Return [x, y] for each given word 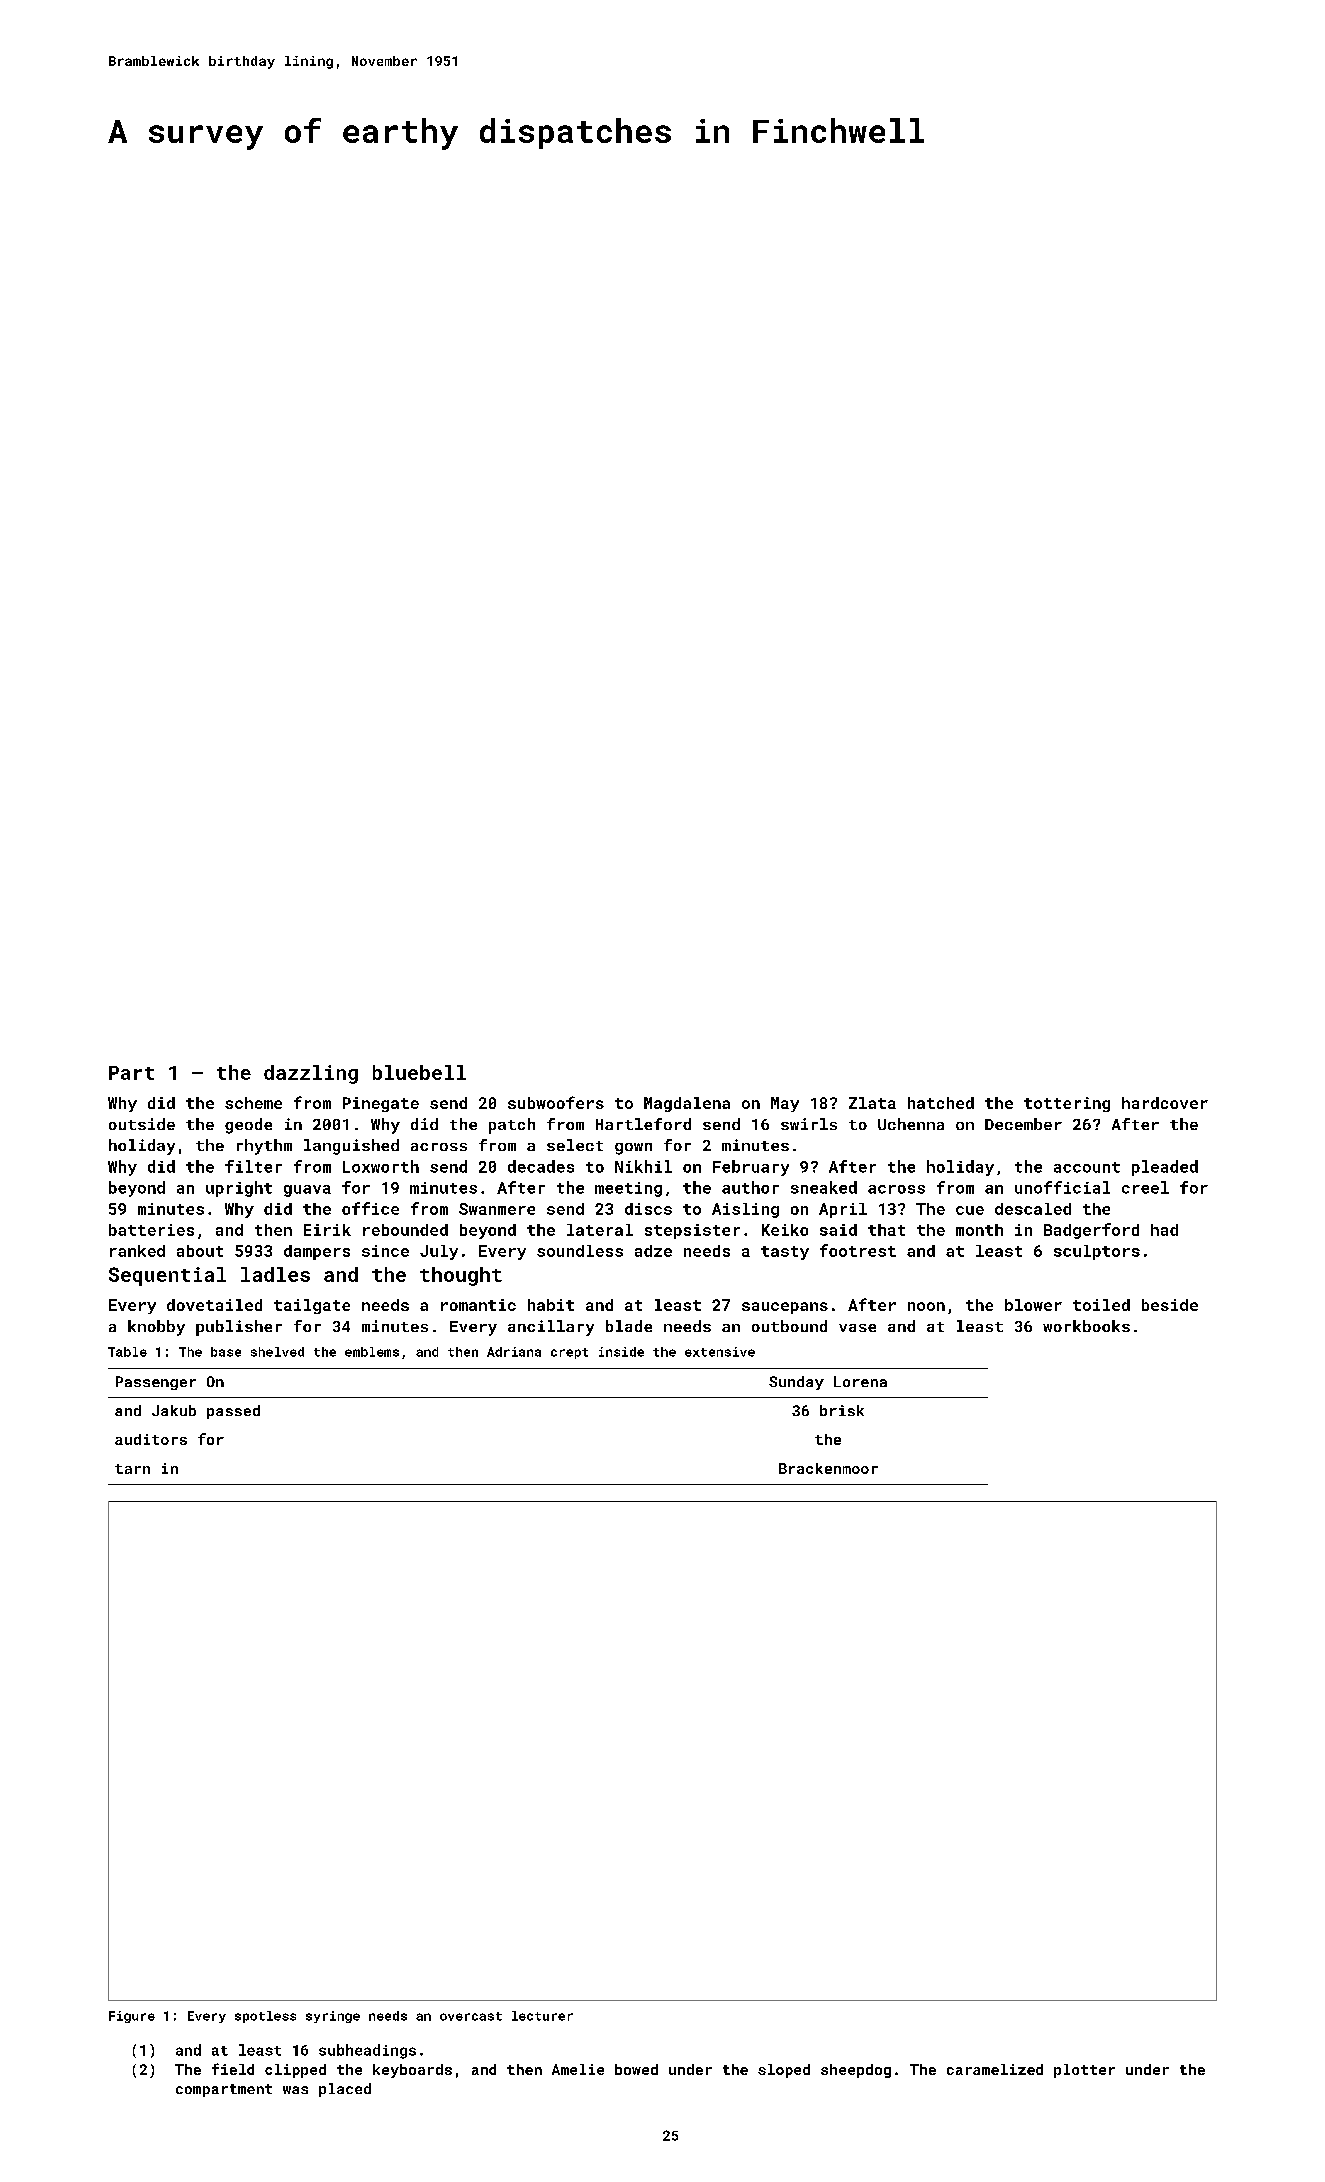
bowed [636, 2069]
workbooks [1086, 1326]
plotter [1084, 2071]
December [1023, 1124]
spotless [265, 2017]
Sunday [796, 1383]
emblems [372, 1352]
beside [1170, 1305]
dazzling [311, 1074]
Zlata [872, 1103]
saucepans [785, 1308]
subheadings [367, 2051]
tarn [132, 1469]
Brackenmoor [828, 1468]
